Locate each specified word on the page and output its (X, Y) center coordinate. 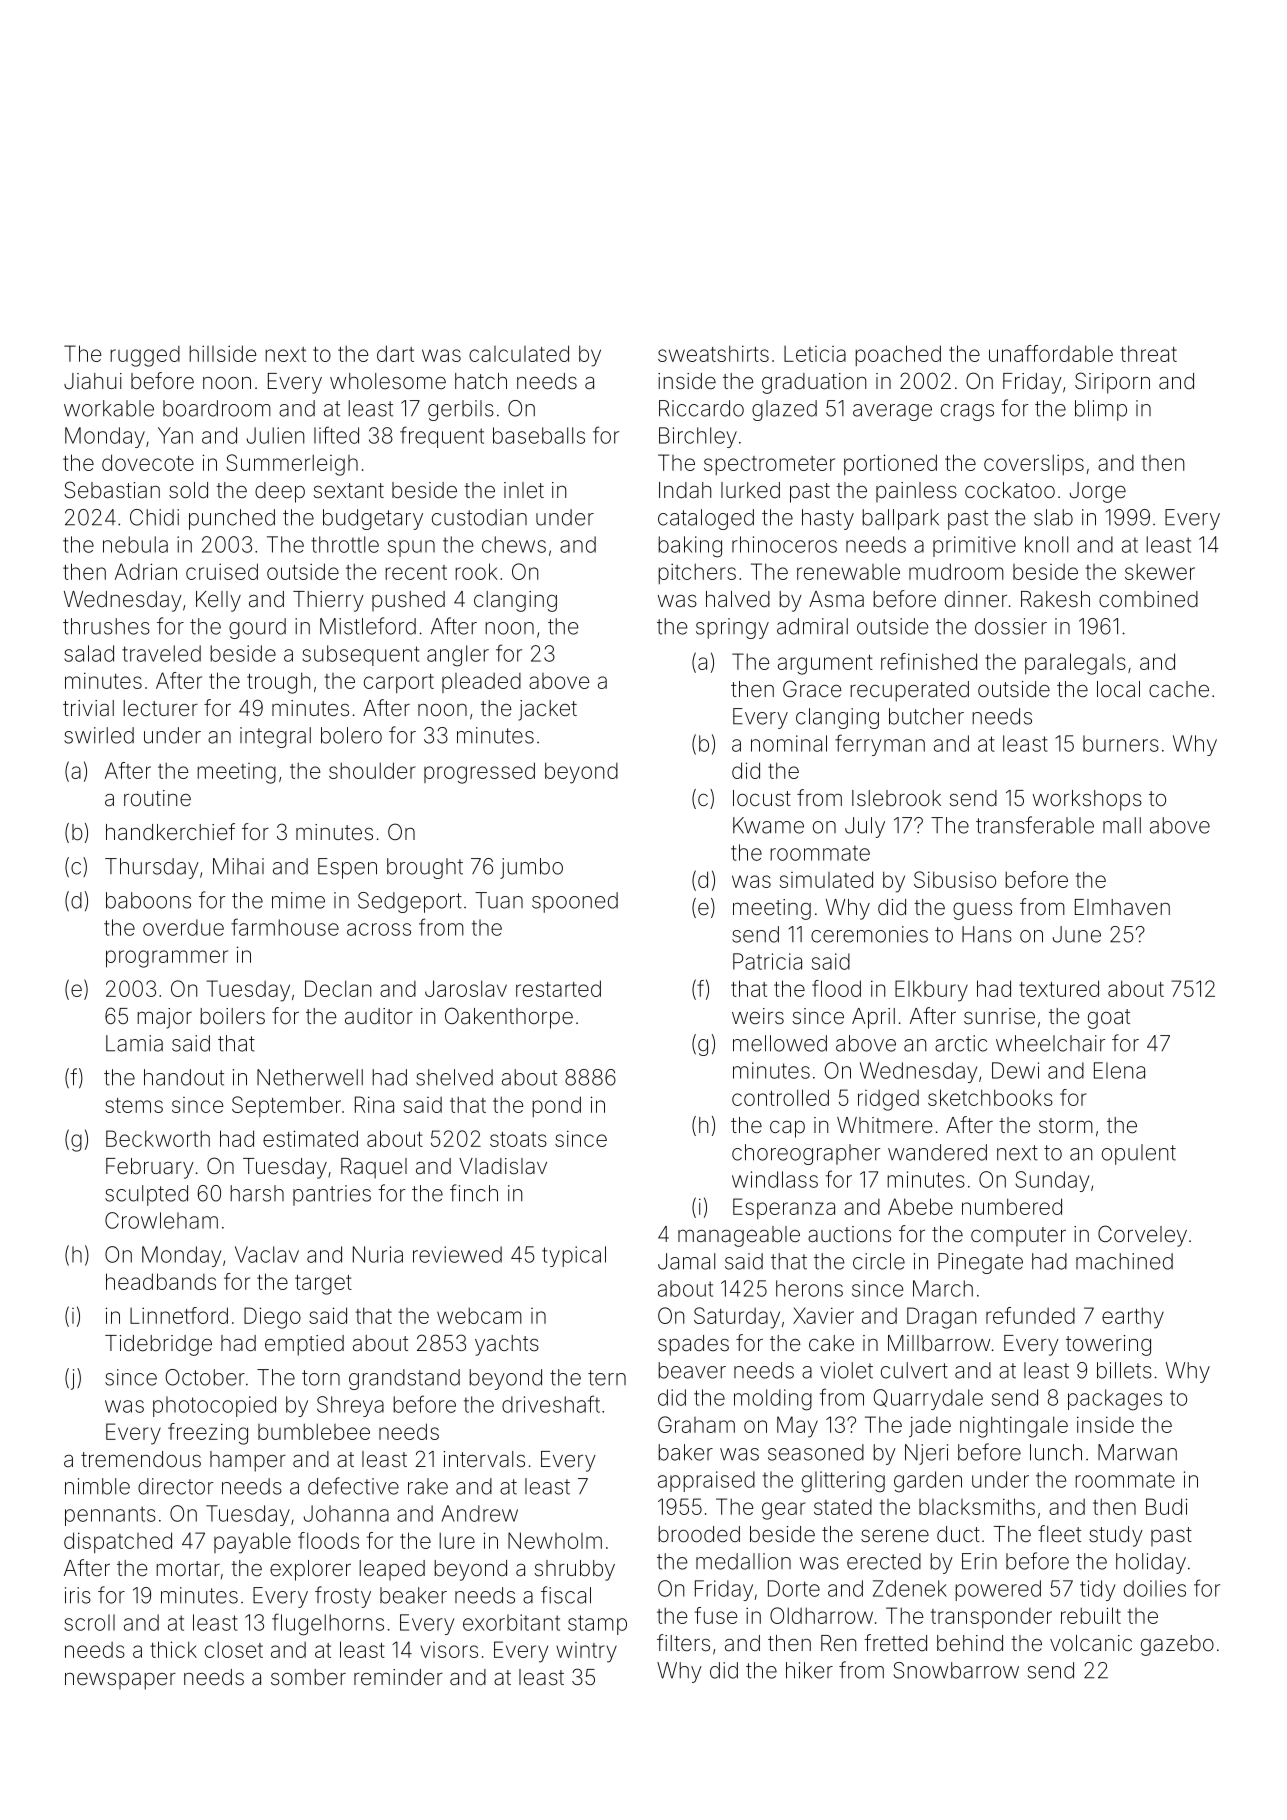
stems (134, 1105)
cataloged (706, 519)
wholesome (388, 381)
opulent (1139, 1154)
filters (683, 1643)
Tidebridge (158, 1345)
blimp (1101, 410)
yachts (507, 1345)
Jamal (686, 1261)
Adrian (146, 571)
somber (308, 1677)
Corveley (1142, 1236)
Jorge (1098, 492)
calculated (519, 353)
